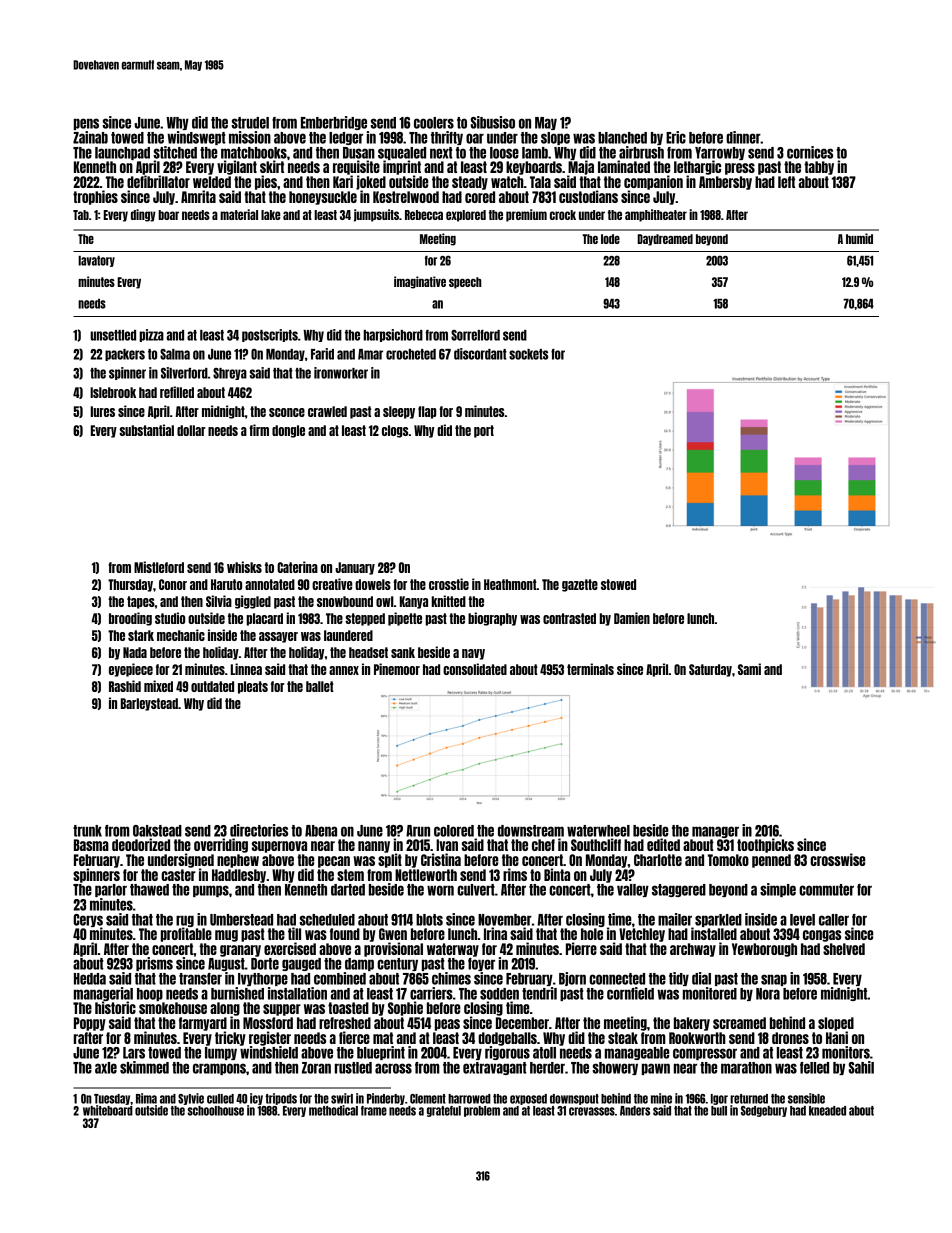 The width and height of the document is (952, 1233). What do you see at coordinates (480, 354) in the document?
I see `discordant` at bounding box center [480, 354].
